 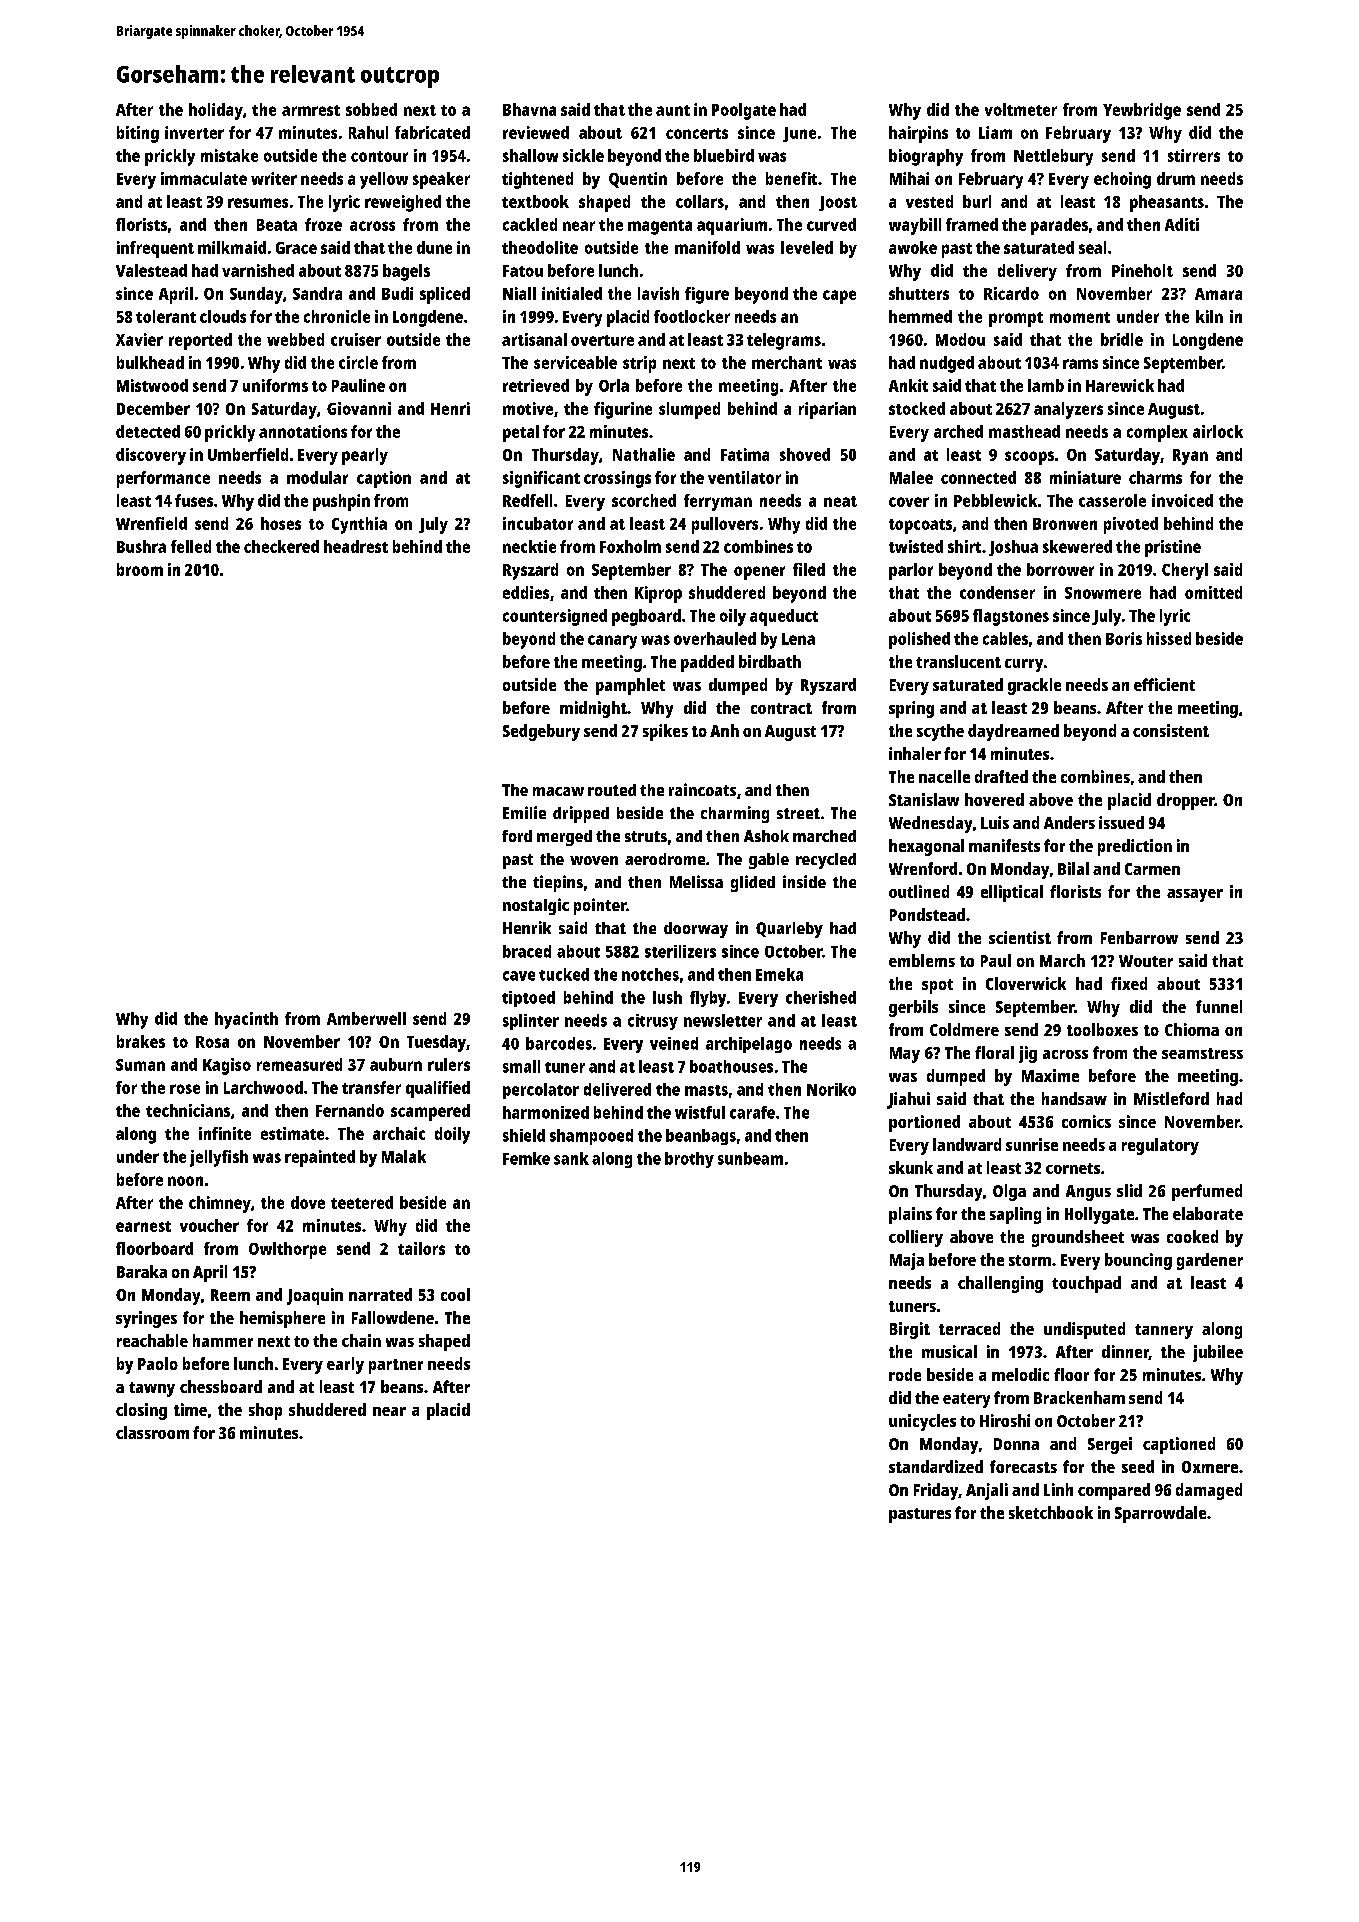 What do you see at coordinates (744, 477) in the image?
I see `ventilator` at bounding box center [744, 477].
